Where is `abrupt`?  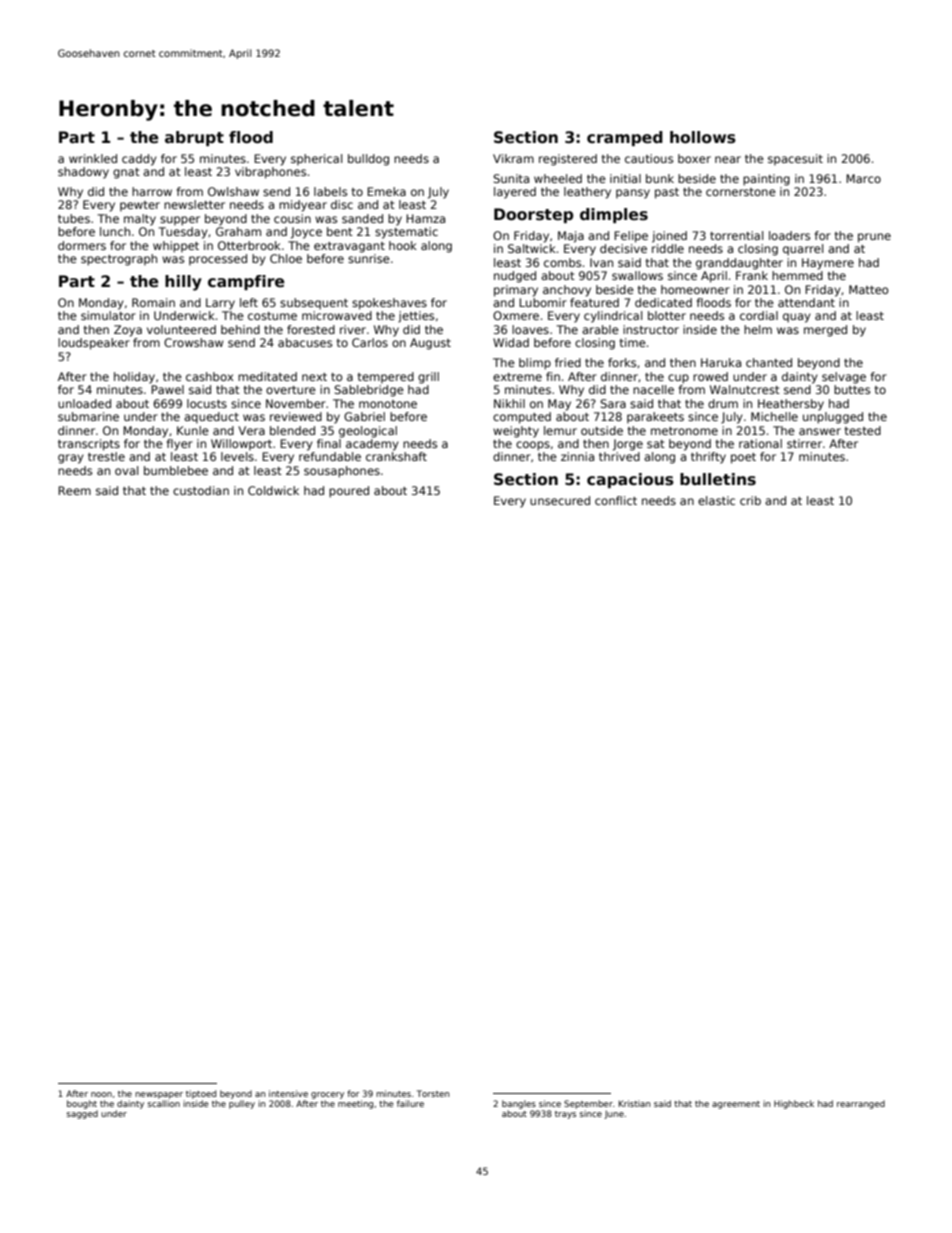 abrupt is located at coordinates (194, 138).
